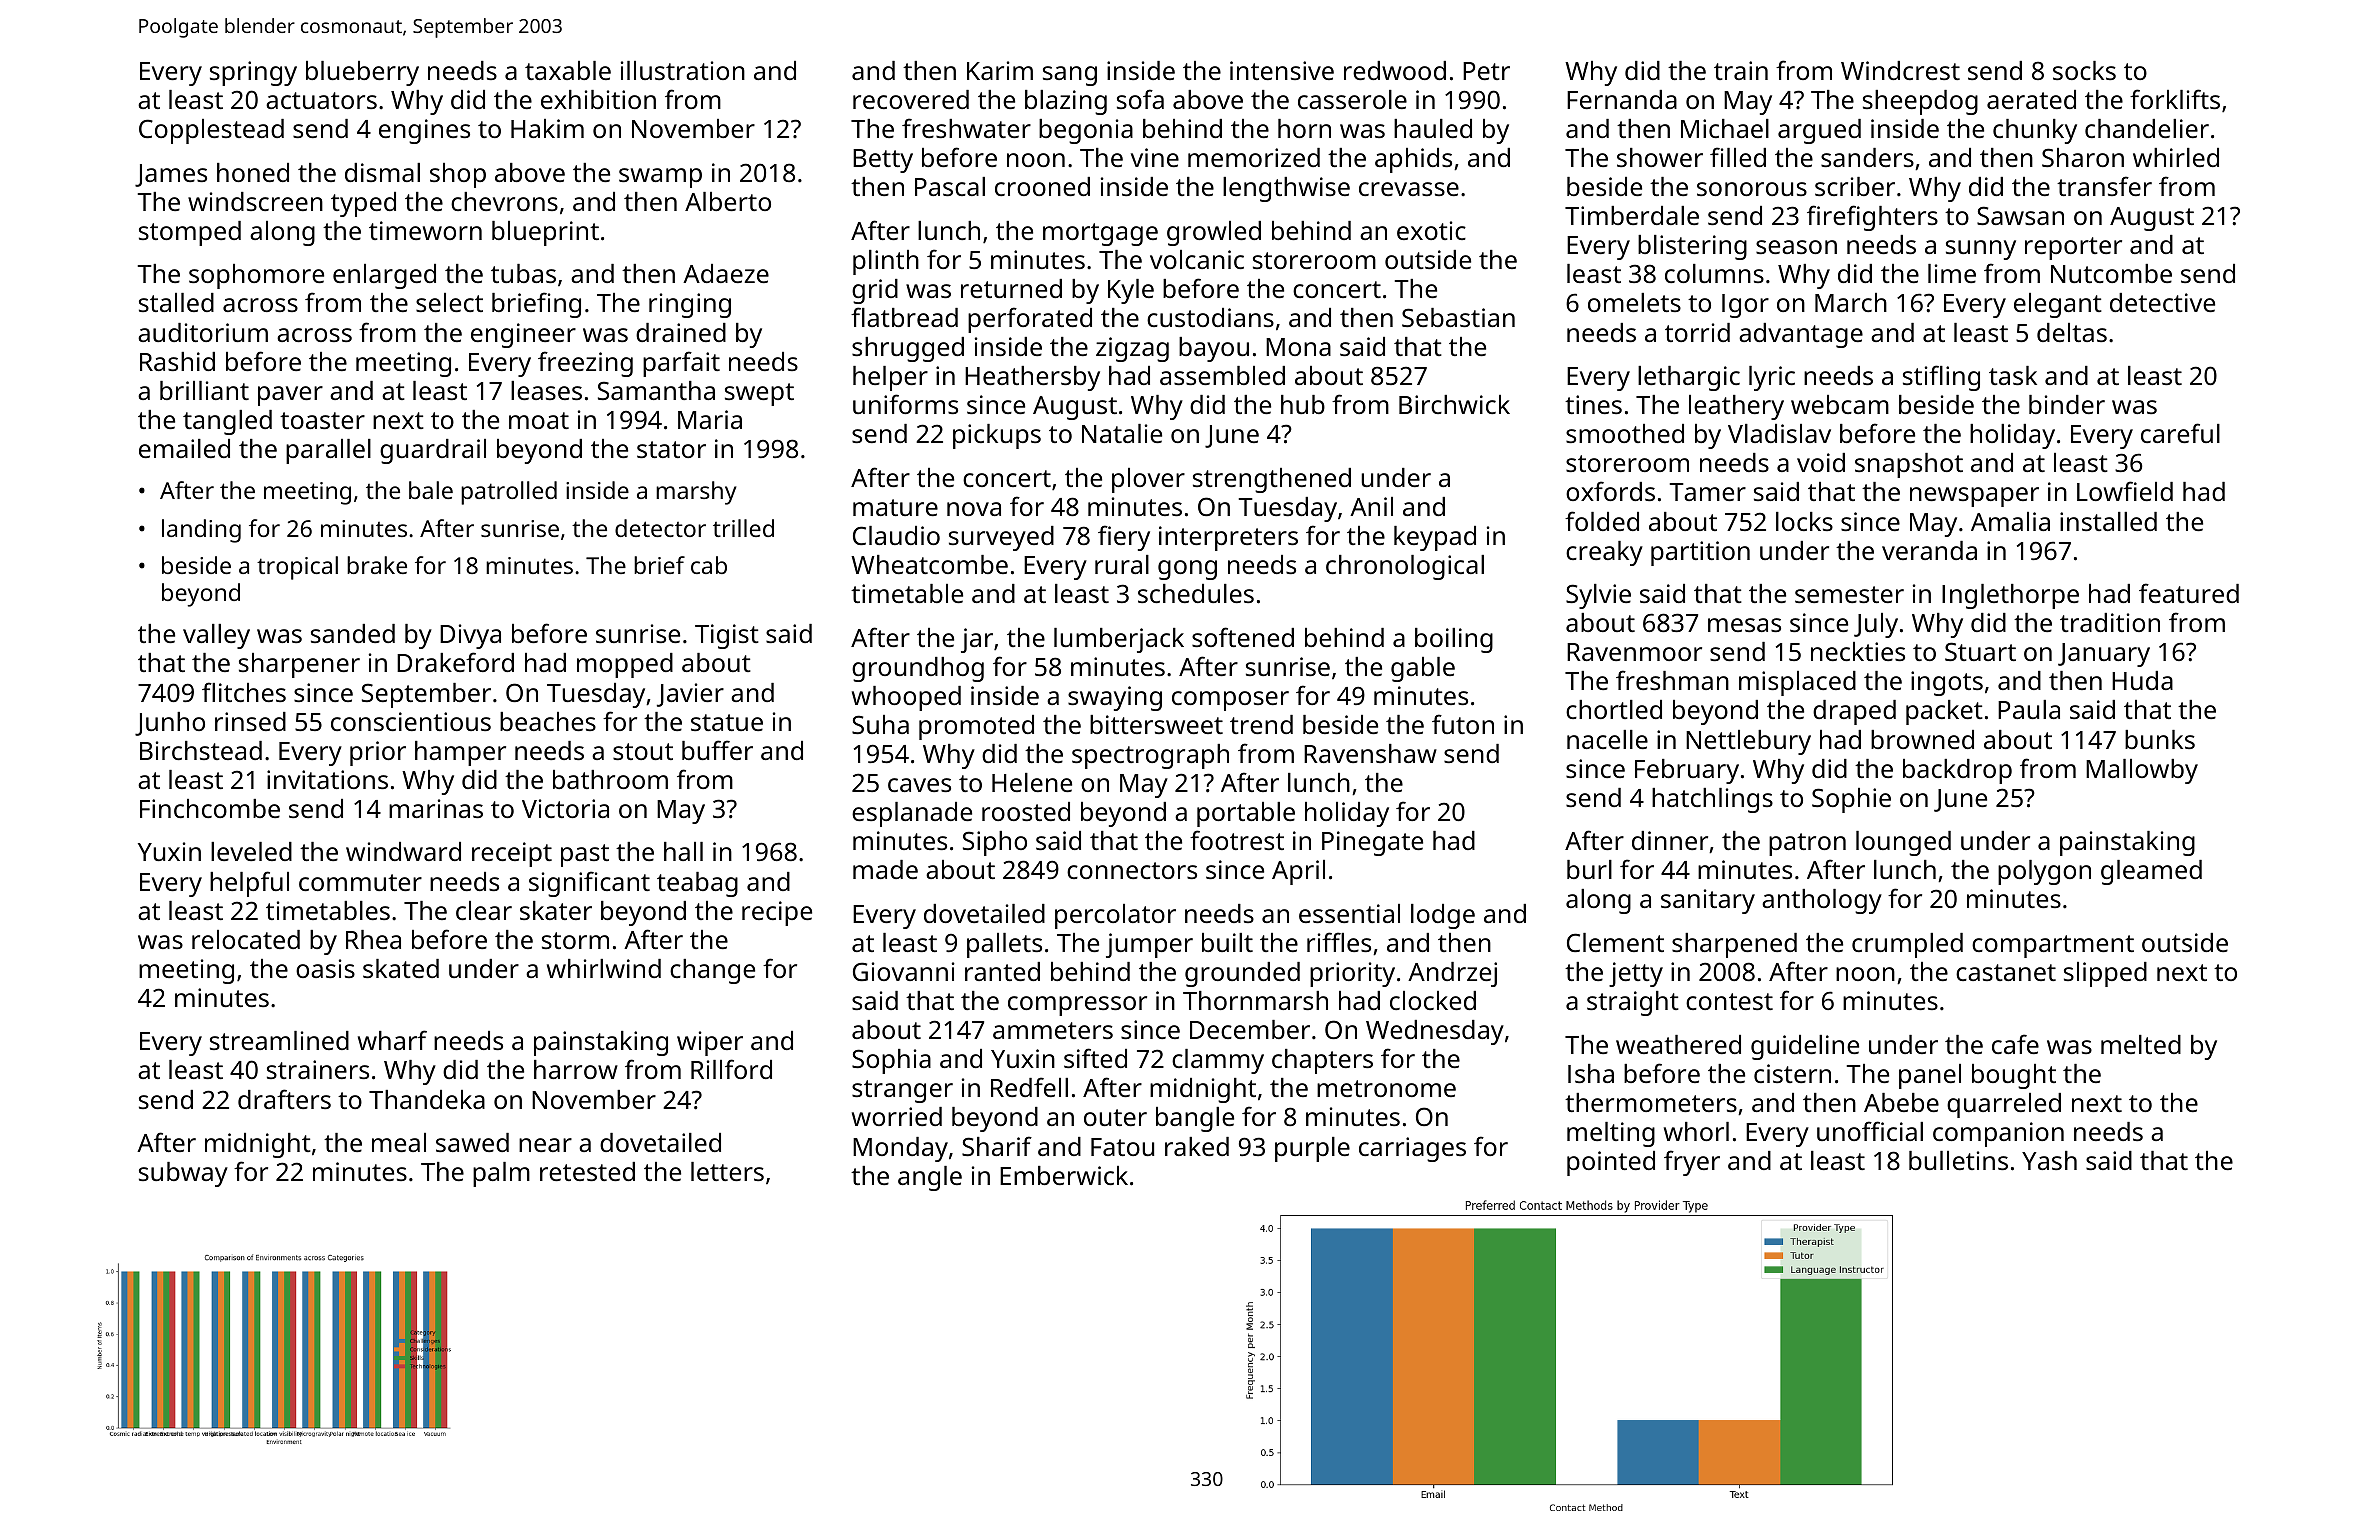 This document has width=2380, height=1540. What do you see at coordinates (216, 636) in the document?
I see `valley` at bounding box center [216, 636].
